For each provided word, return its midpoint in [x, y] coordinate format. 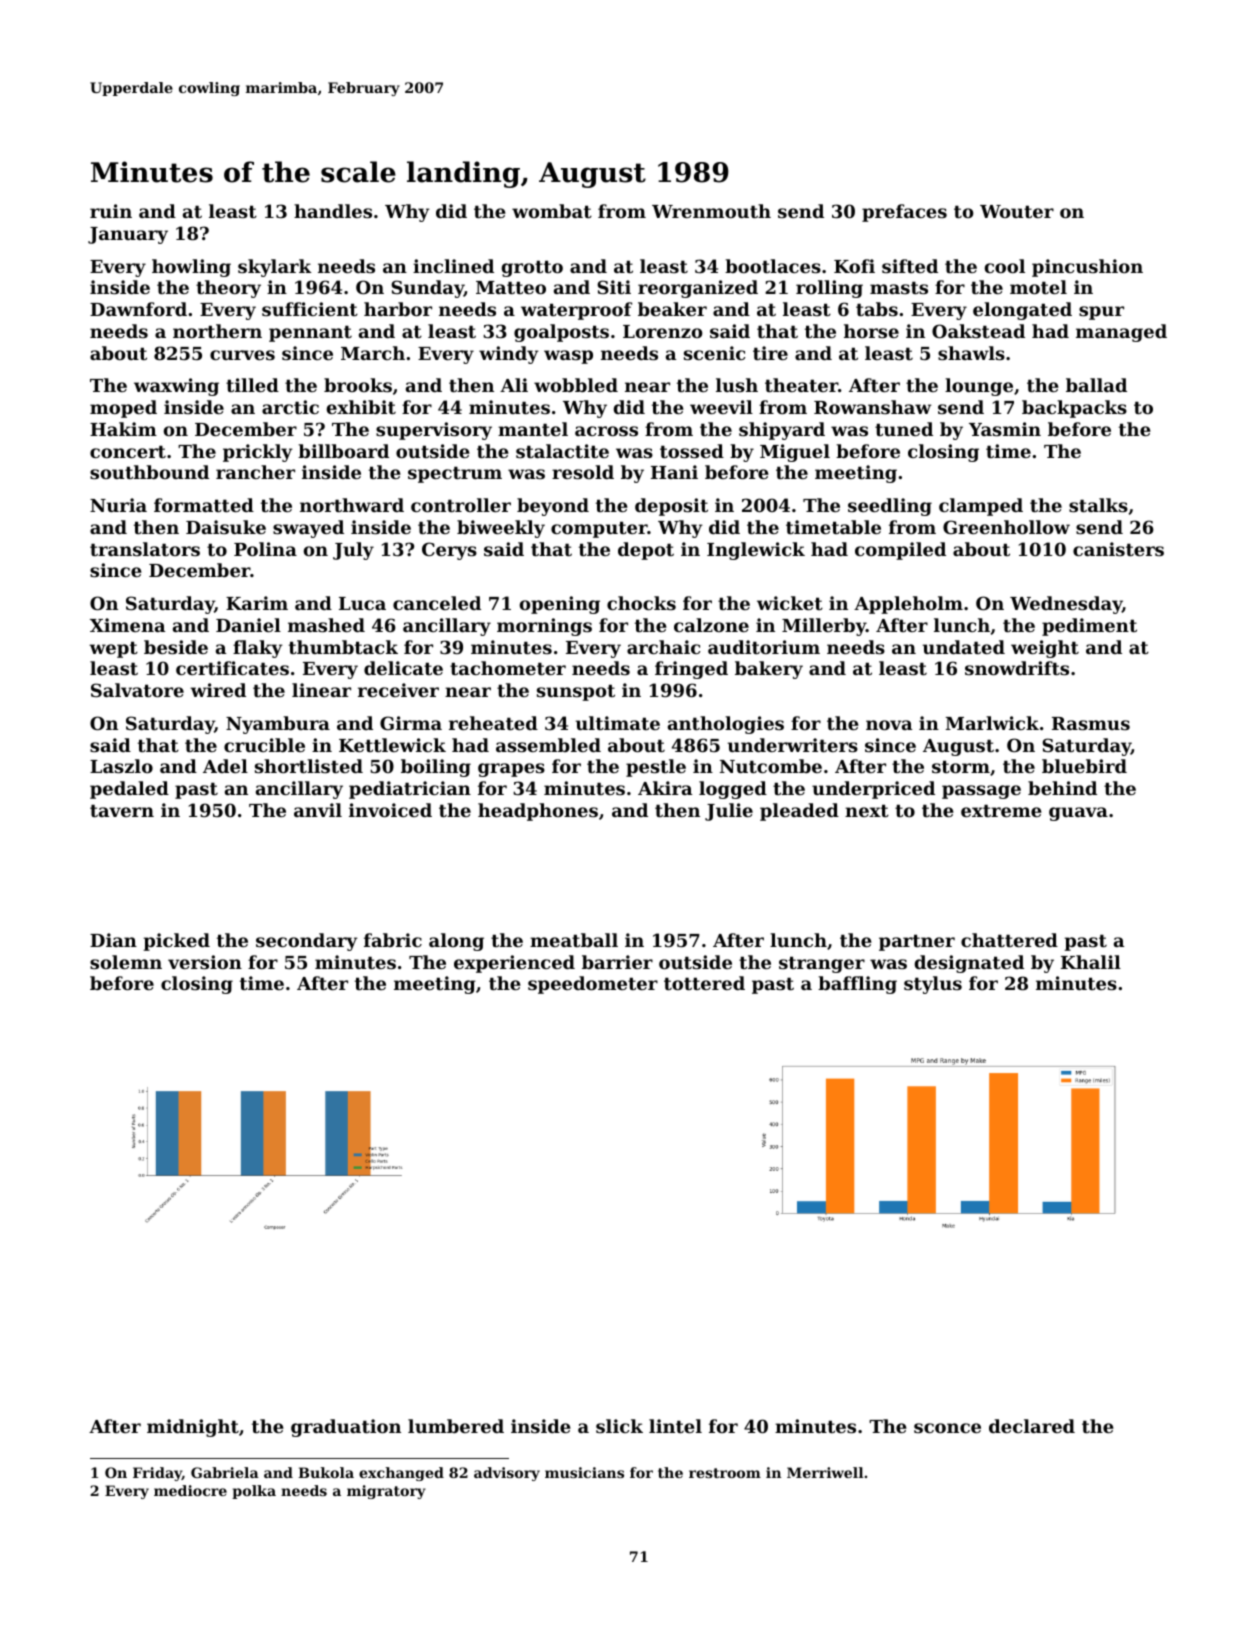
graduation [346, 1428]
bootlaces [773, 266]
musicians [584, 1472]
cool [1005, 266]
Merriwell [825, 1472]
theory [228, 289]
